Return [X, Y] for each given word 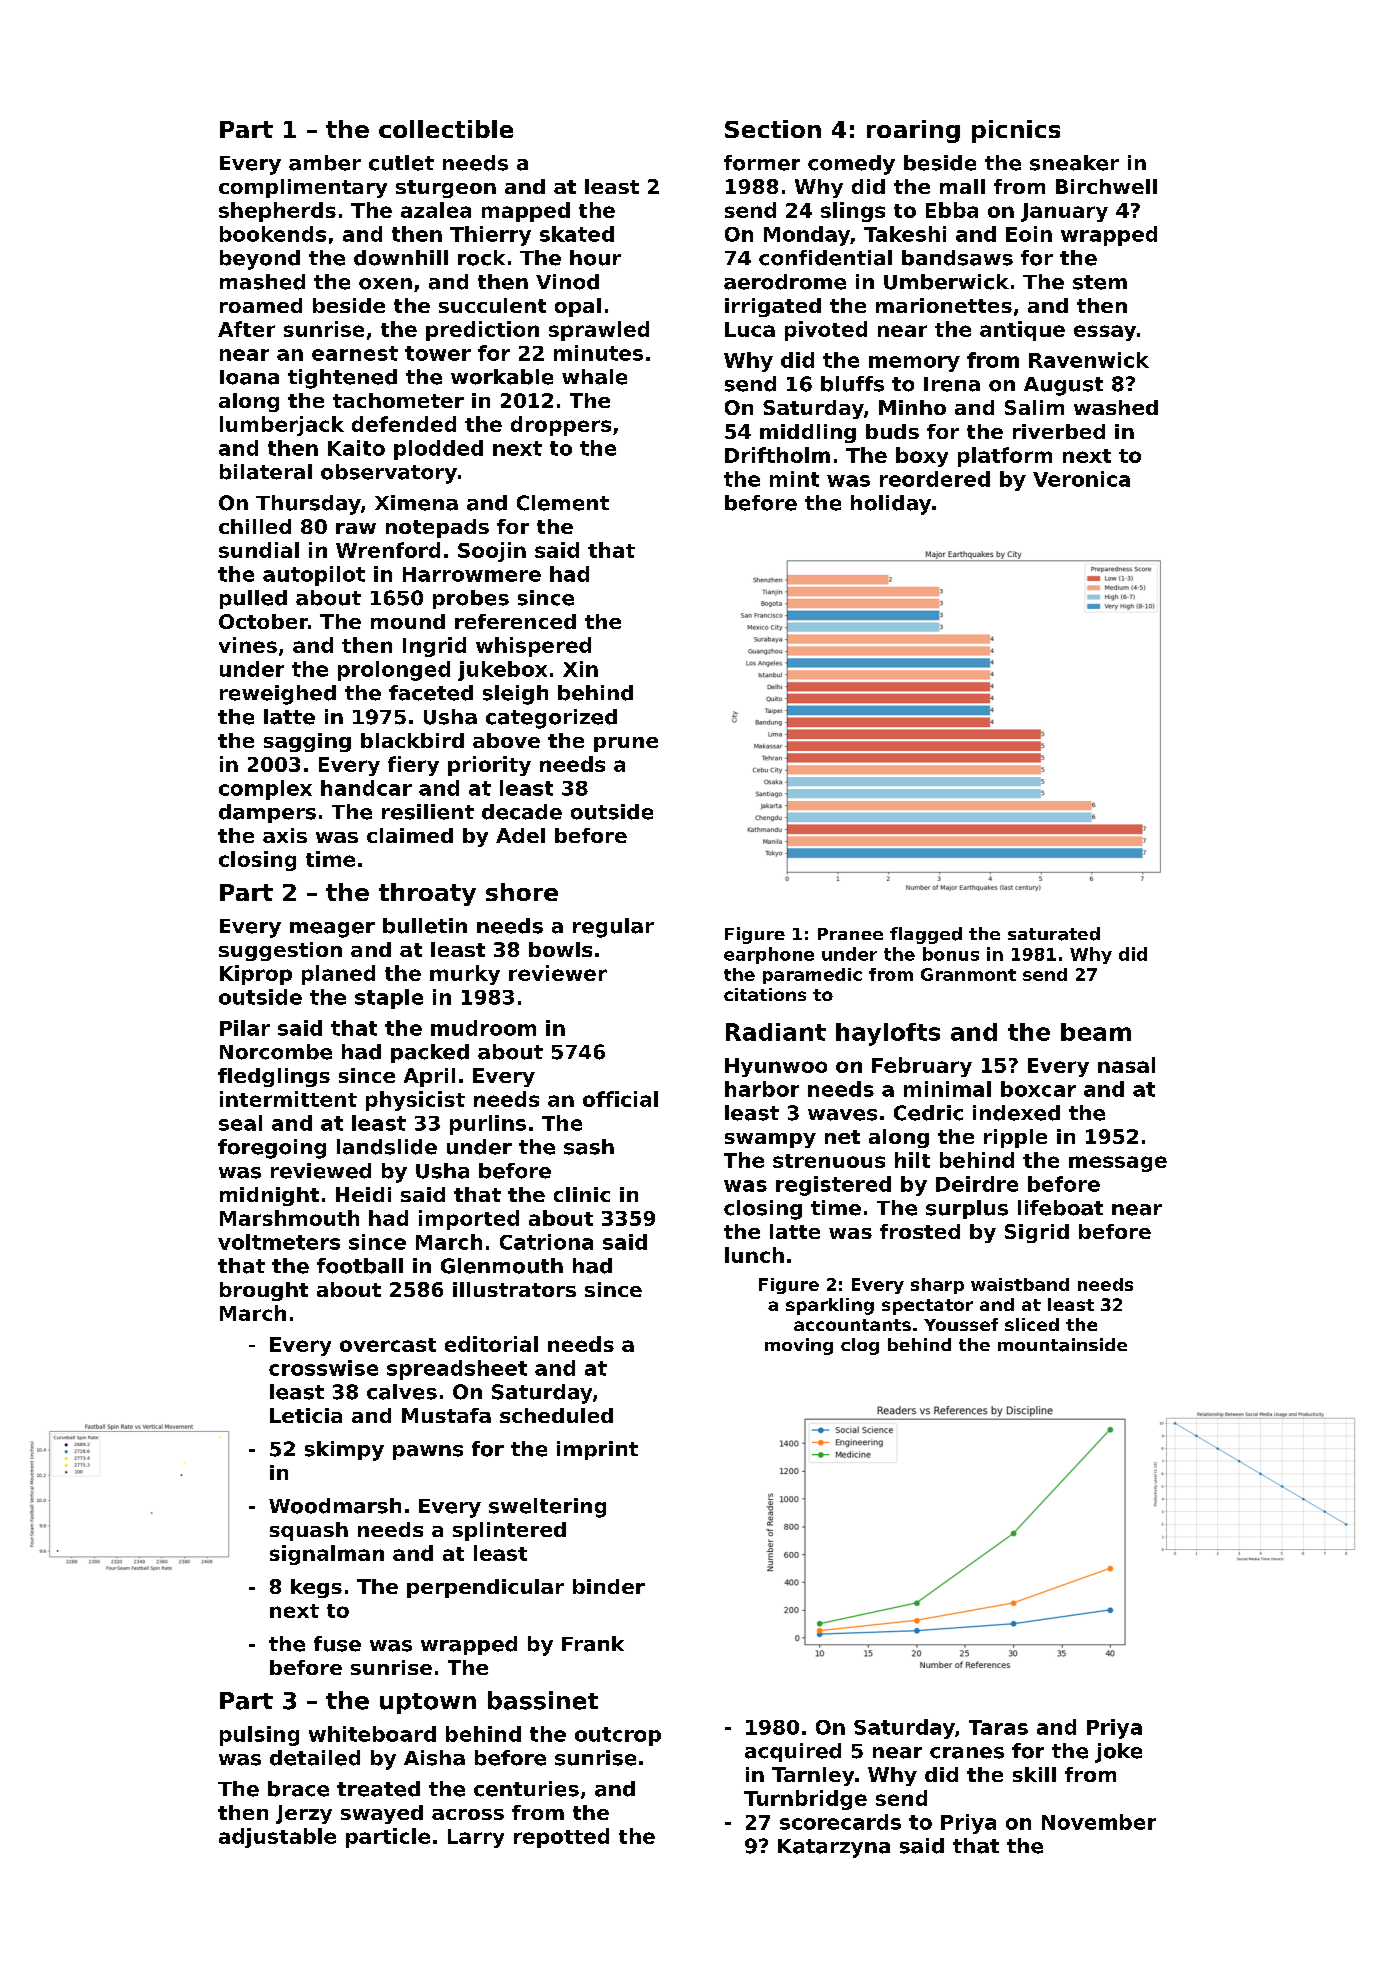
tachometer [398, 400]
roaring [913, 131]
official [620, 1099]
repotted [561, 1838]
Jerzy [304, 1814]
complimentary [303, 188]
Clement [563, 503]
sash [589, 1147]
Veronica [1081, 479]
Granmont [968, 974]
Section [773, 129]
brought [264, 1291]
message [1118, 1164]
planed [338, 975]
